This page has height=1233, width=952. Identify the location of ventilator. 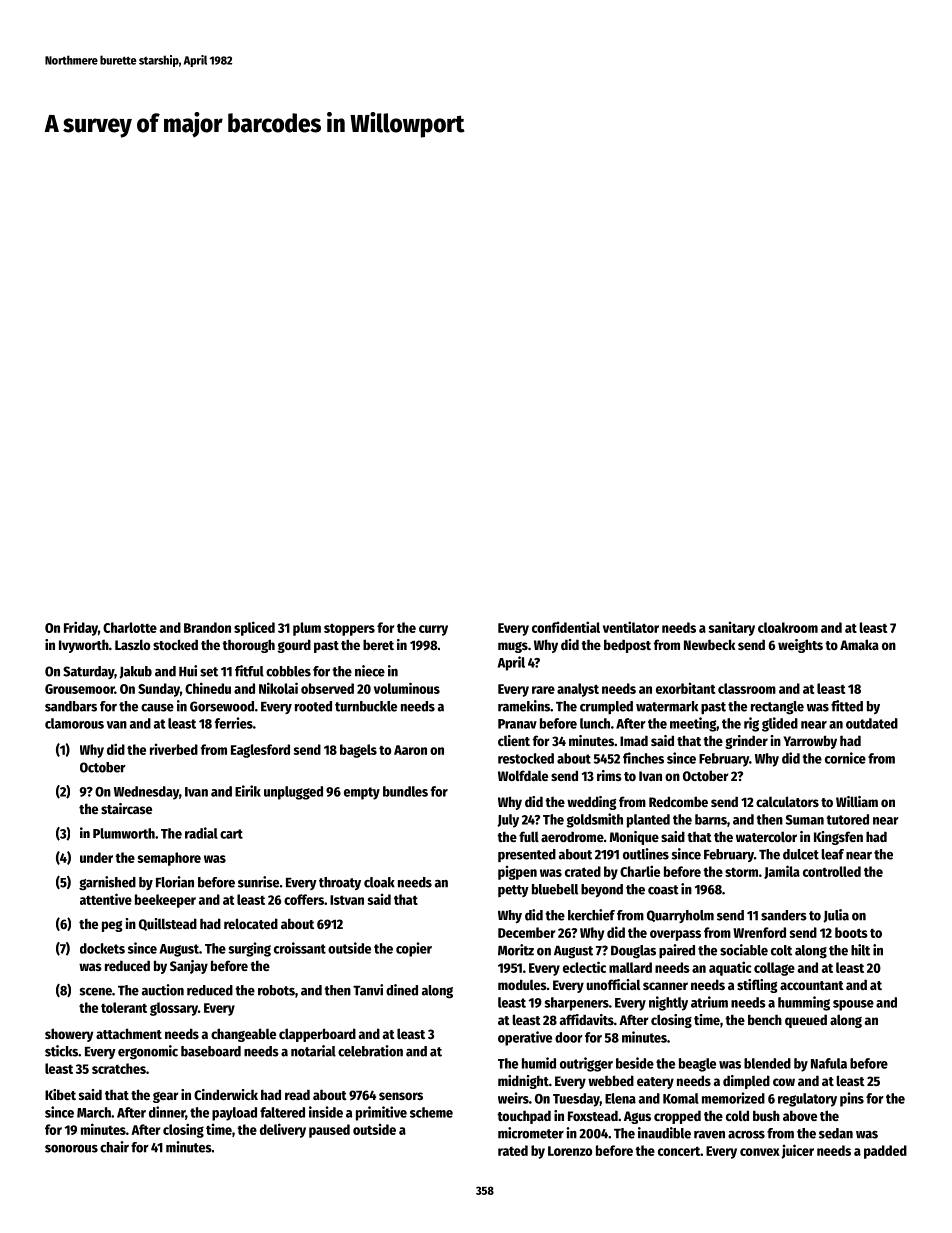
(631, 627).
